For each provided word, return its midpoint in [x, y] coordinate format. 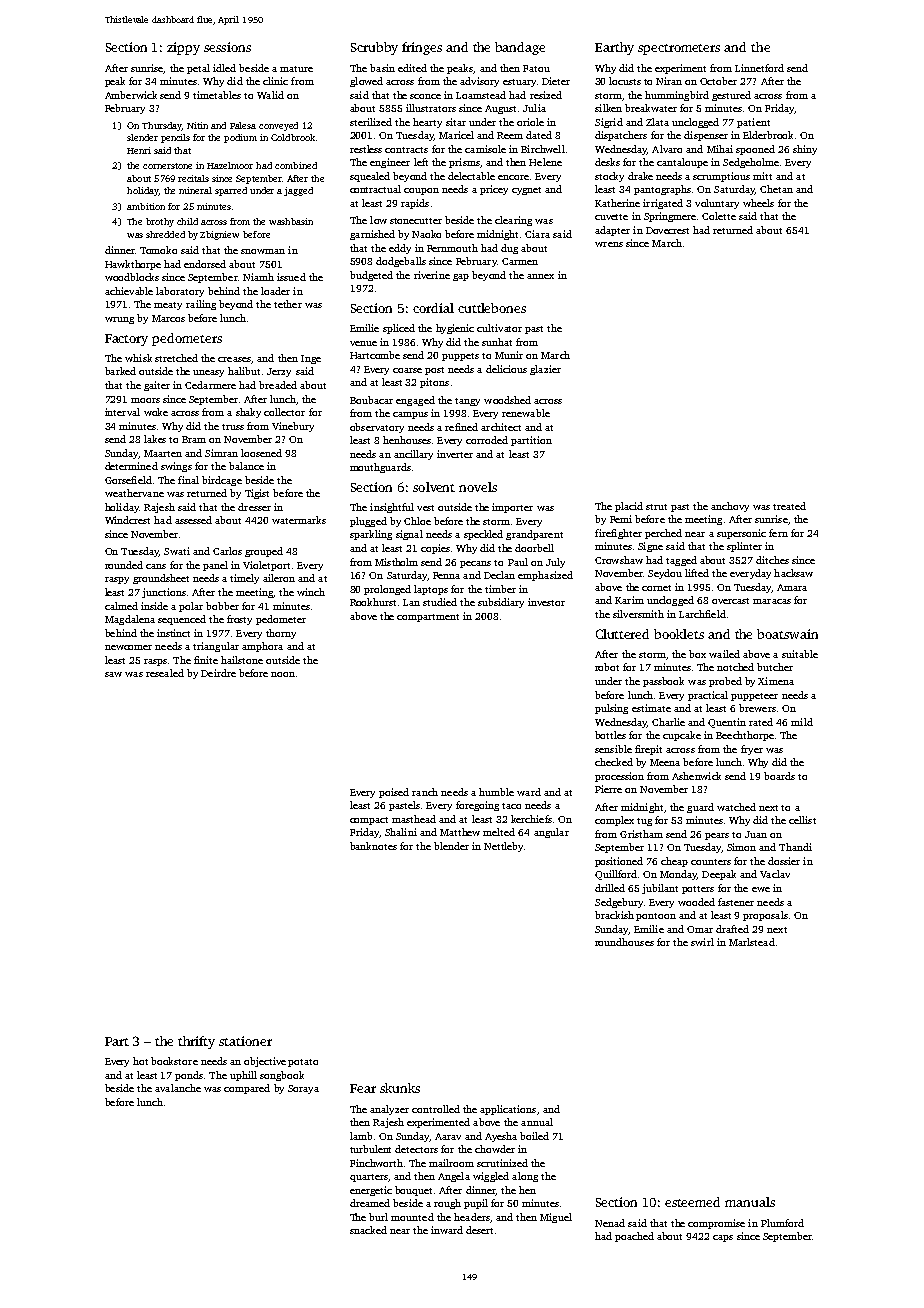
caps [723, 1238]
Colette [719, 216]
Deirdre [218, 673]
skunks [400, 1088]
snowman [263, 251]
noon [283, 674]
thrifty [196, 1042]
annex [540, 276]
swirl [702, 942]
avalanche [178, 1088]
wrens [609, 244]
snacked [368, 1230]
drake [640, 176]
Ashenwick [696, 776]
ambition [146, 206]
